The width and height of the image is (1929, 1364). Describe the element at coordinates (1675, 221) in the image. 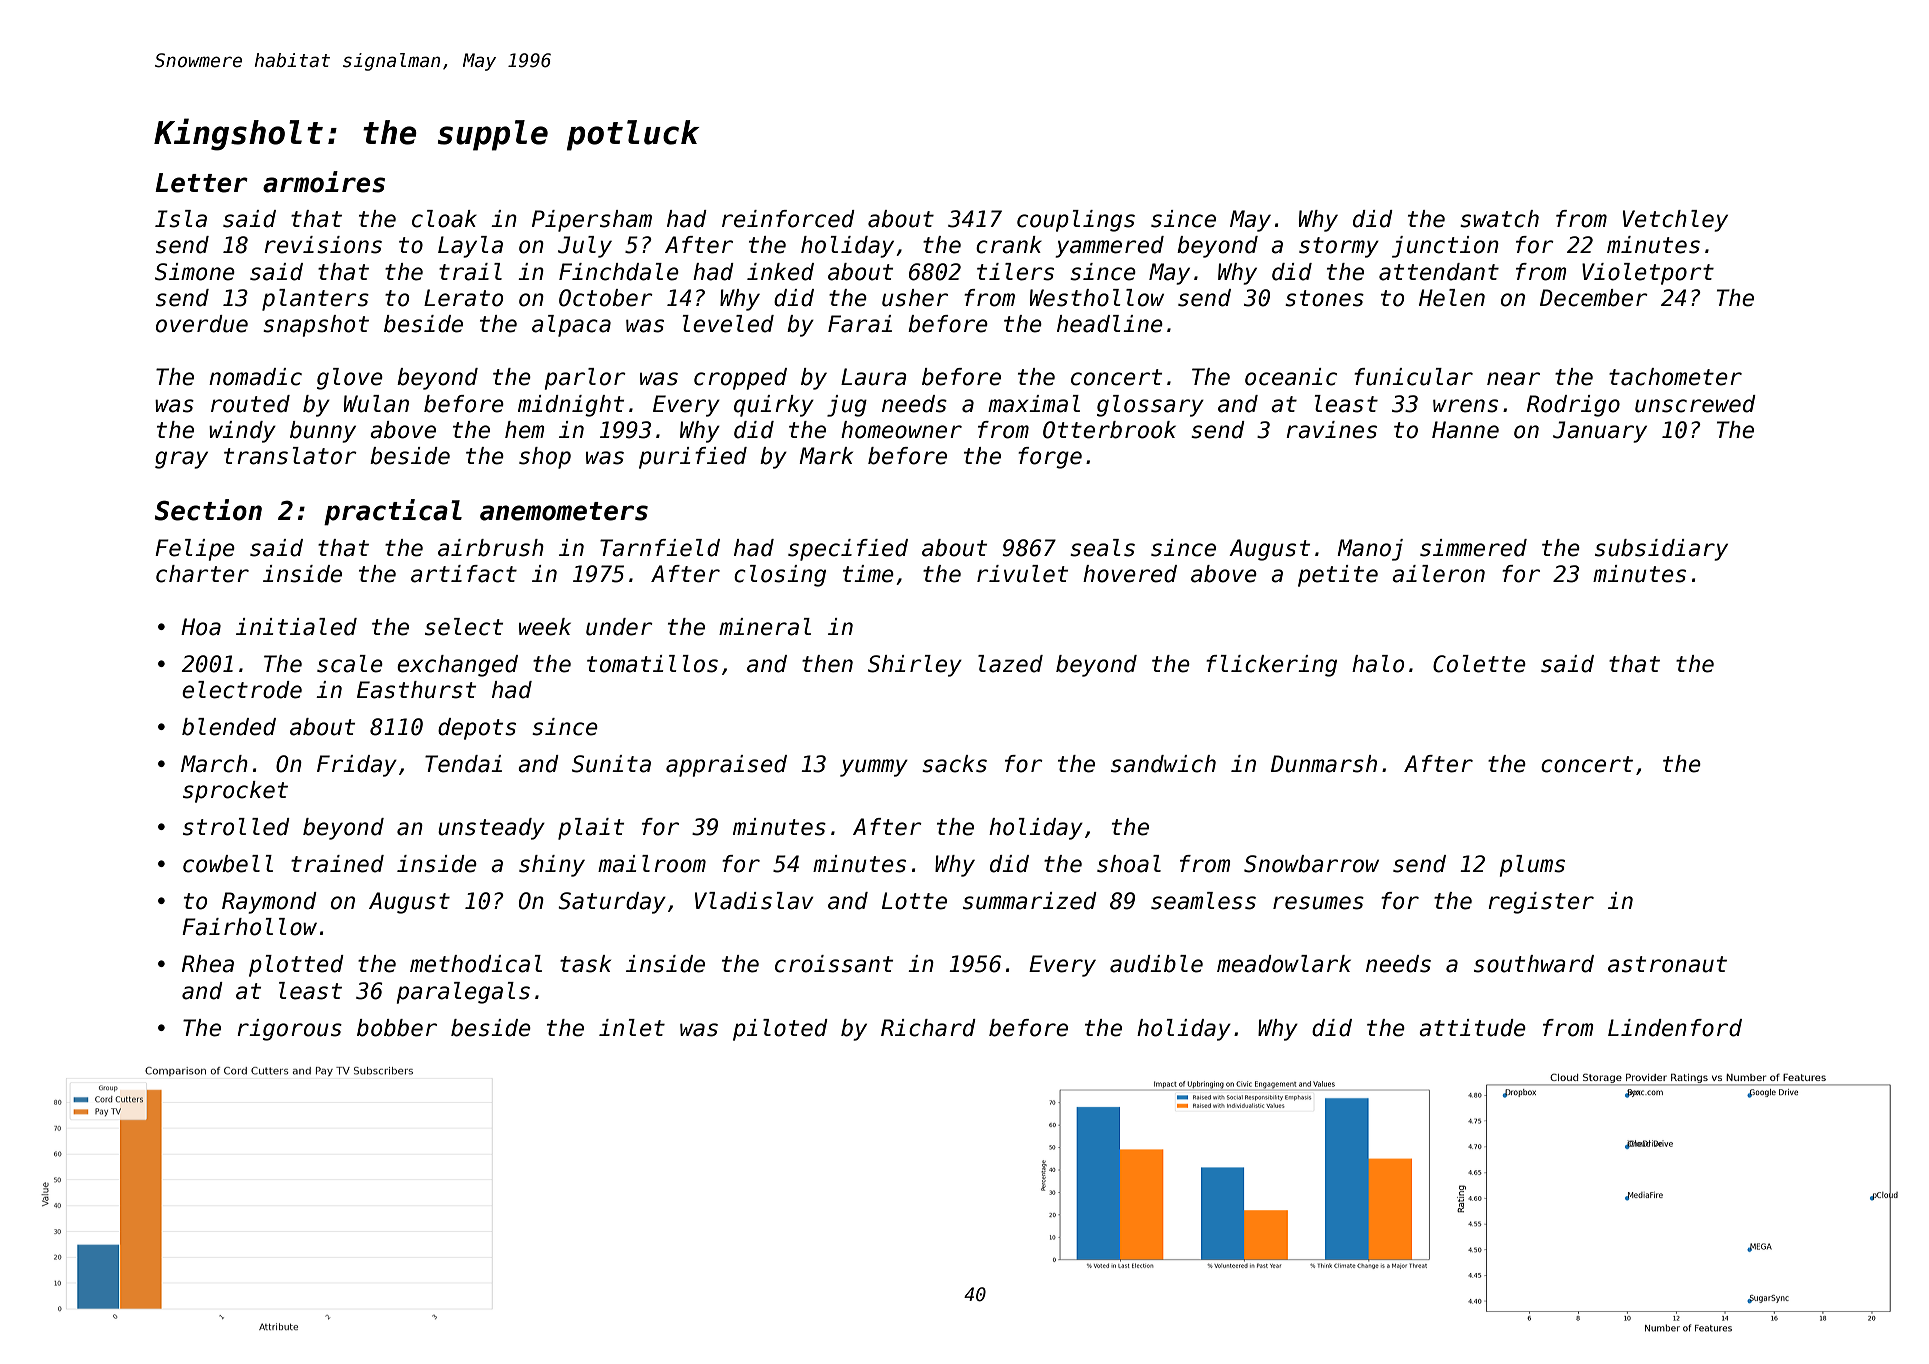

I see `Vetchley` at that location.
